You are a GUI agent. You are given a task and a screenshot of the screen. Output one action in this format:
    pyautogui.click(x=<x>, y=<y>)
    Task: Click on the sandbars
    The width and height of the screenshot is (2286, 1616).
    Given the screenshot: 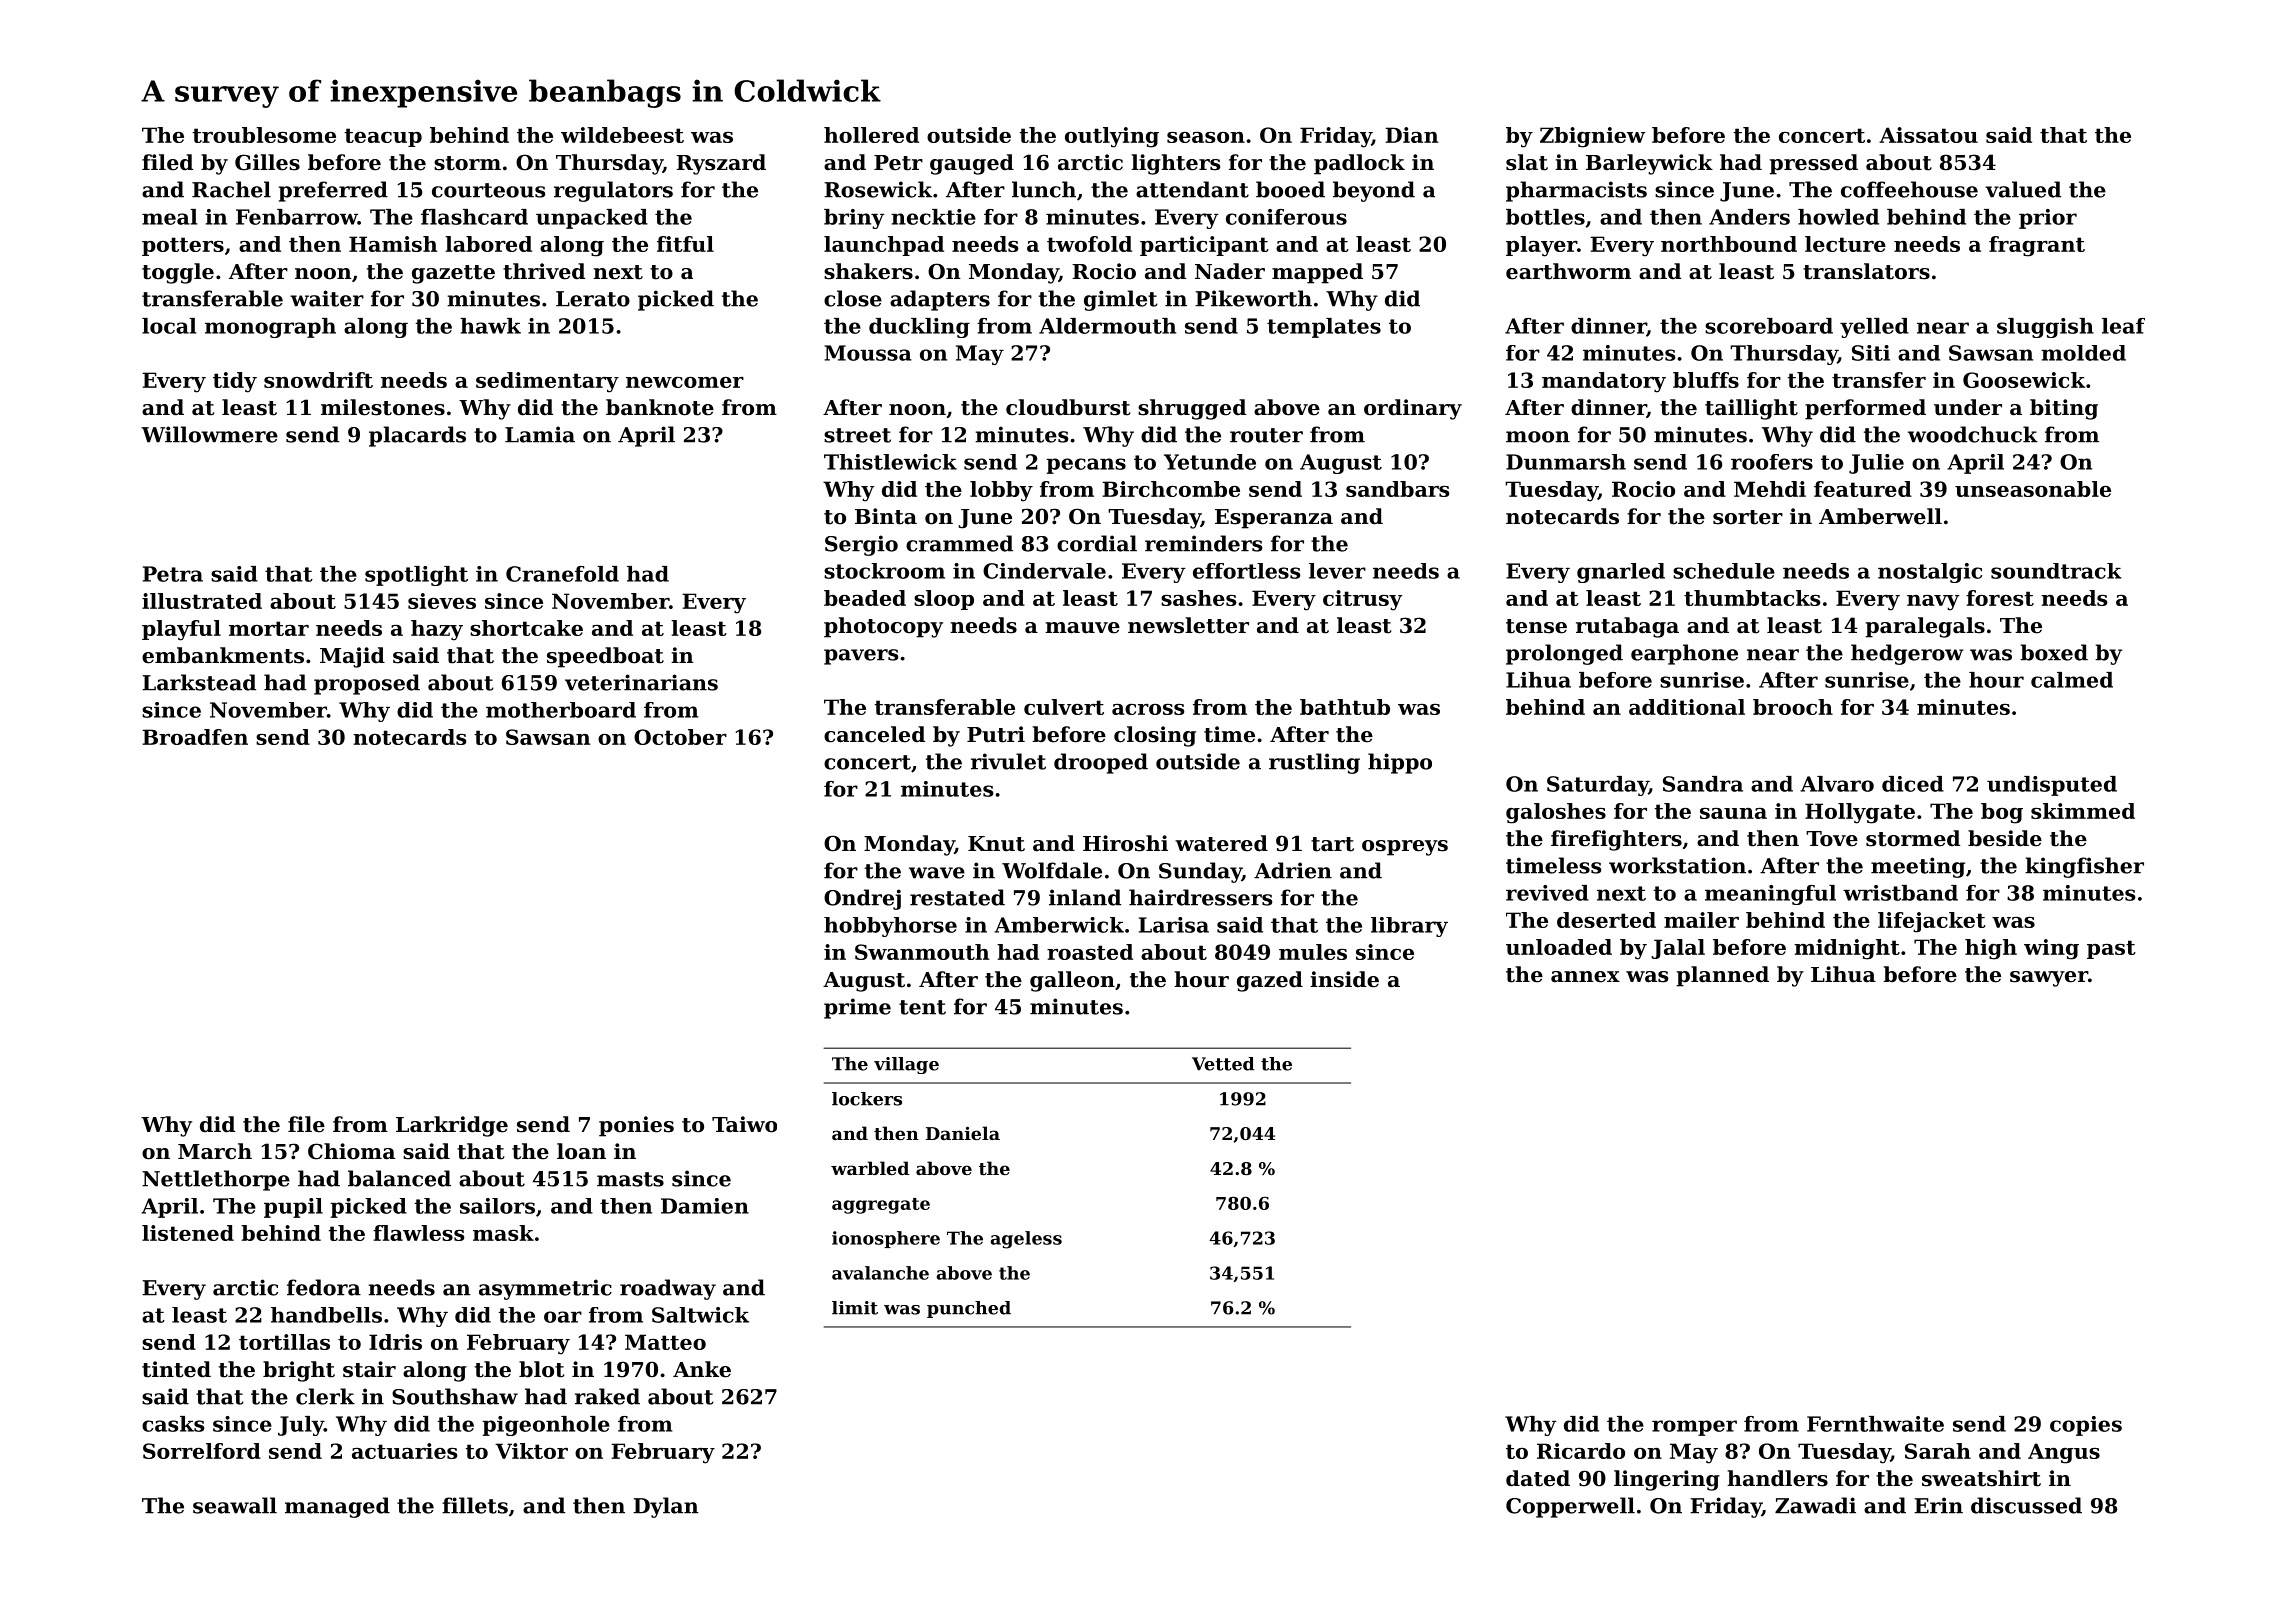 What is the action you would take?
    pyautogui.click(x=1397, y=489)
